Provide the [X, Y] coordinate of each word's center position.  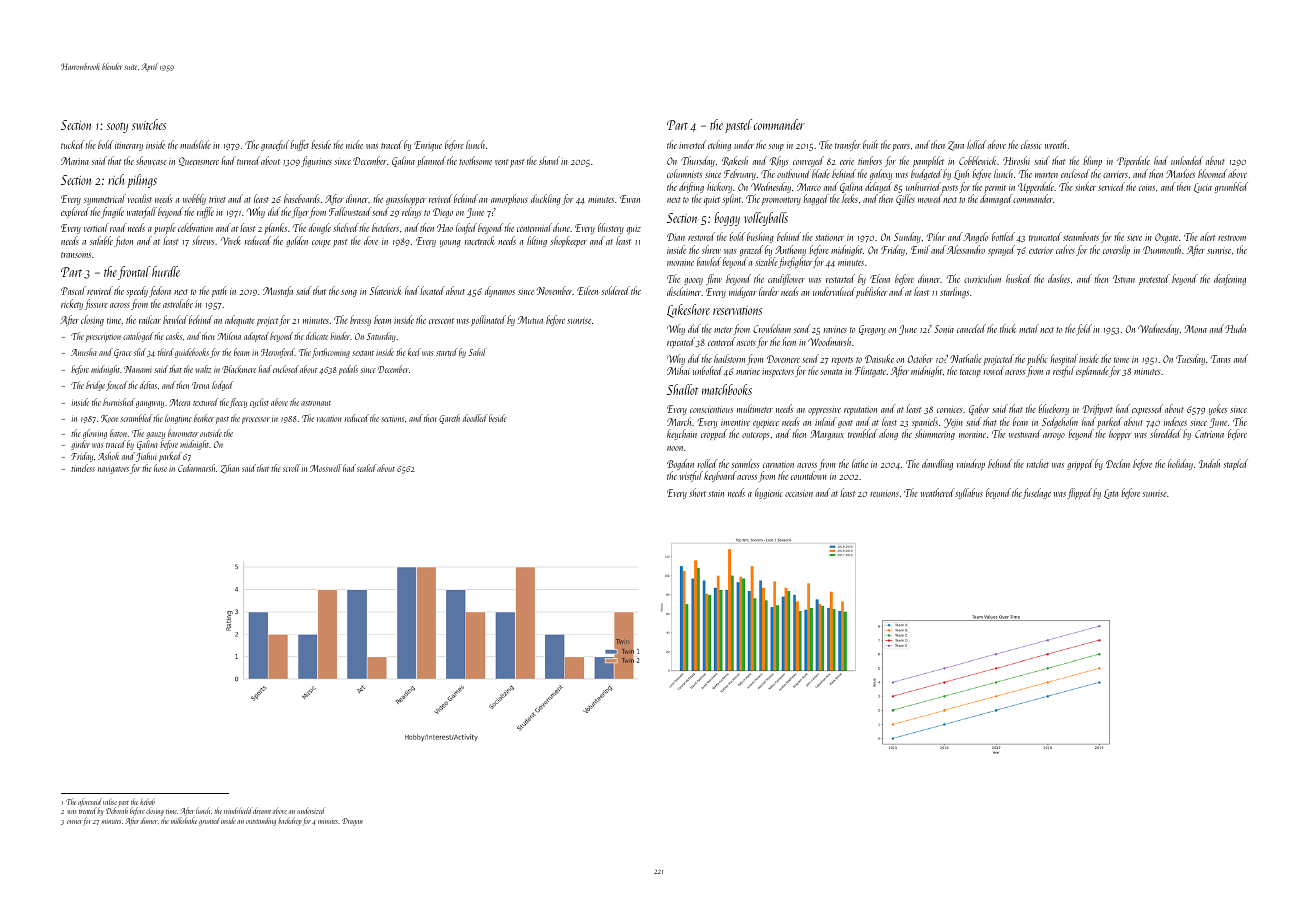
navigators [113, 470]
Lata [1111, 494]
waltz [203, 369]
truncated [1045, 236]
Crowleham [772, 328]
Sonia [944, 329]
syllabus [969, 493]
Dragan [352, 822]
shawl [549, 160]
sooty [117, 128]
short [697, 492]
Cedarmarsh [196, 468]
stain [716, 493]
